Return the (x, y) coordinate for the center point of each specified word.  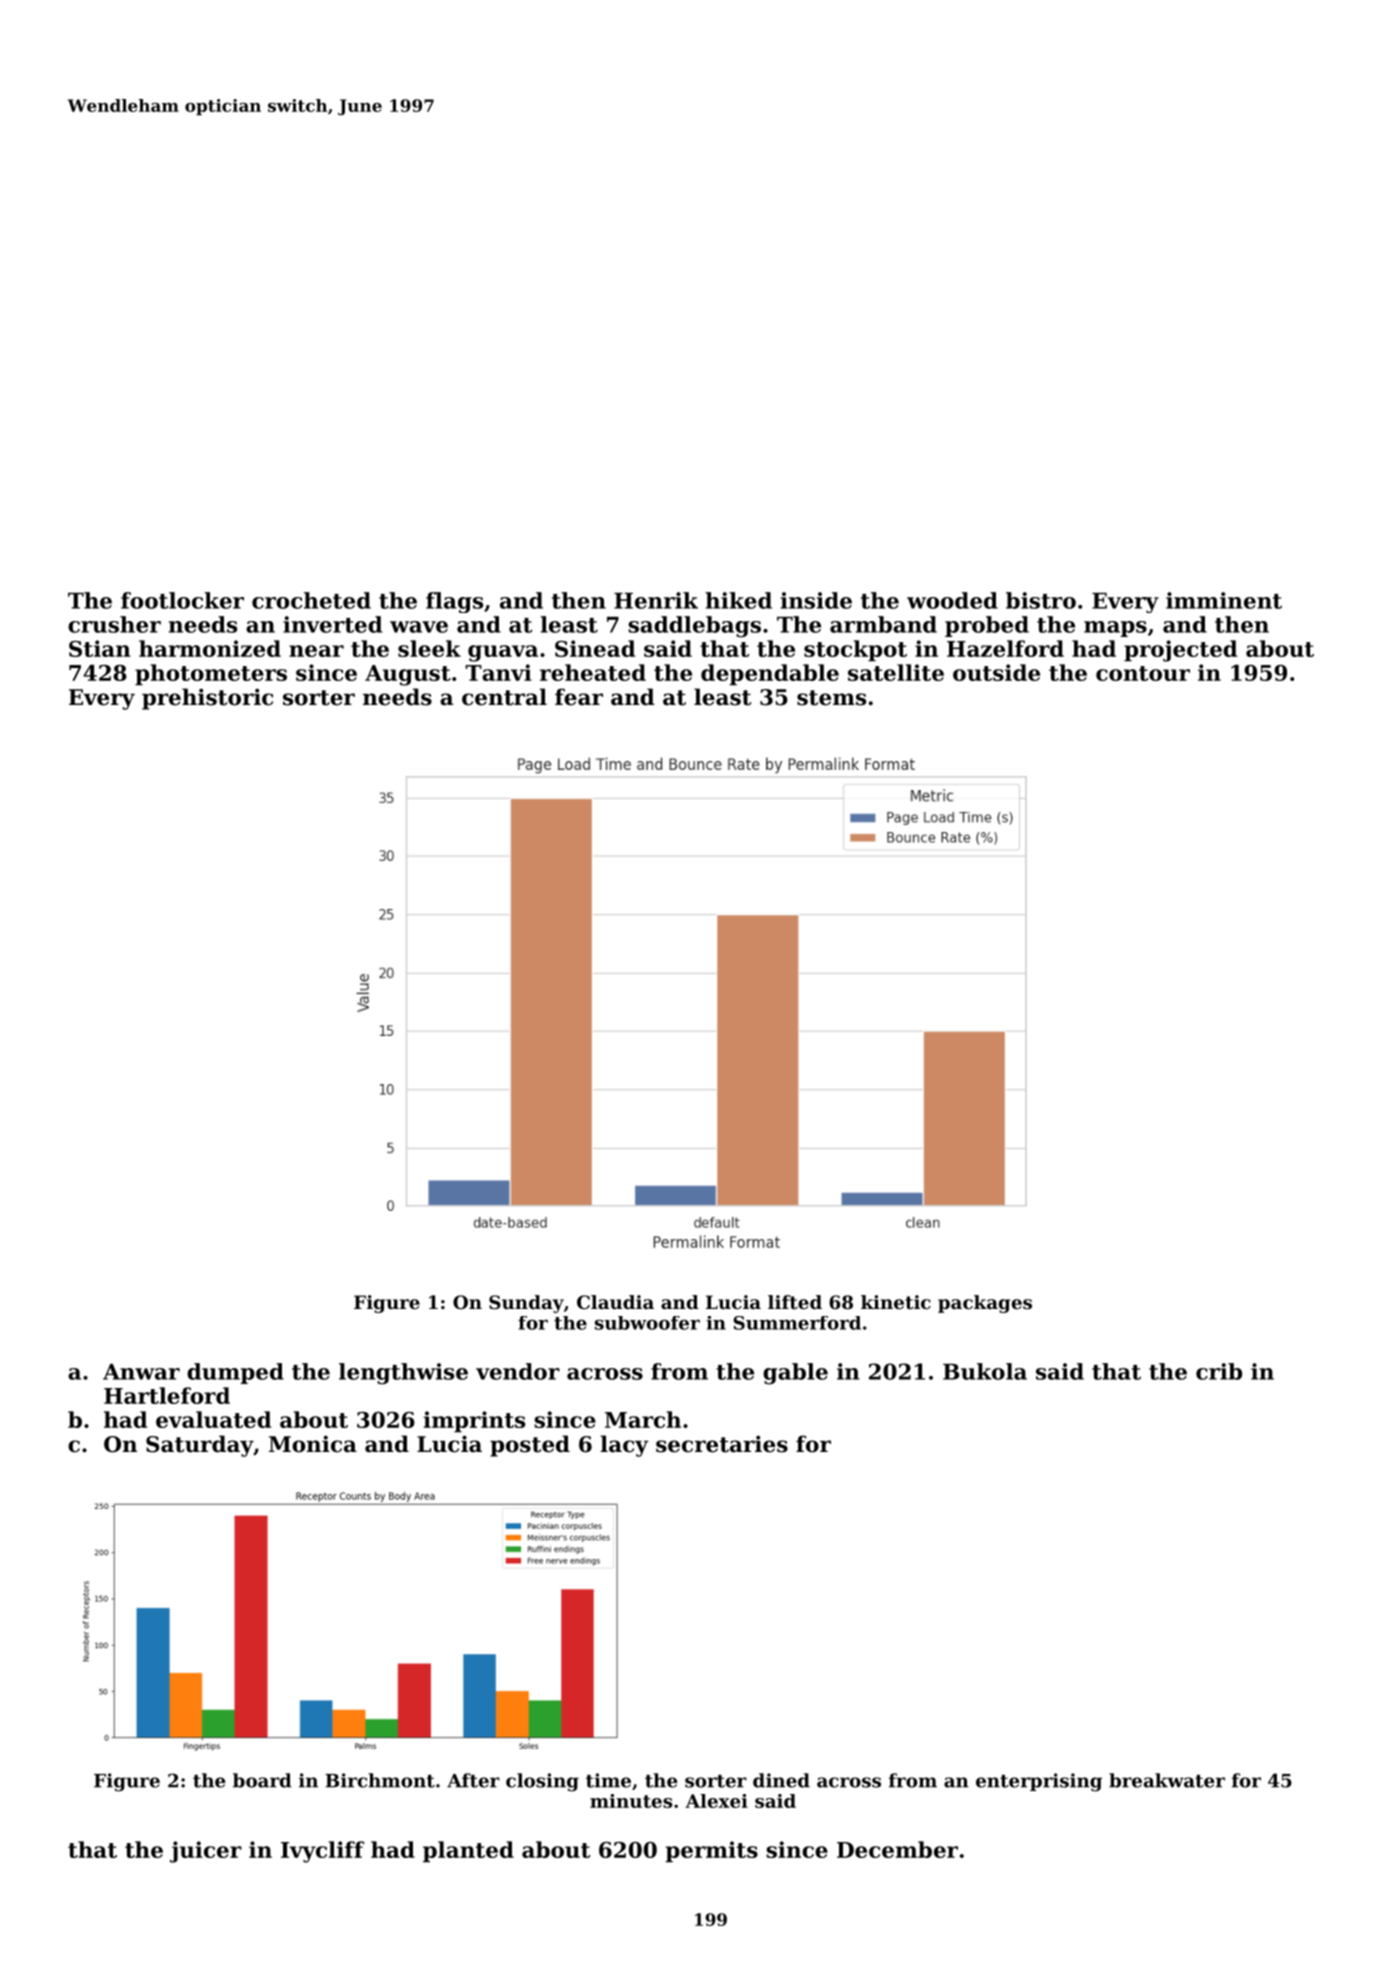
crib (1219, 1371)
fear (579, 697)
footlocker (182, 600)
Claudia (615, 1302)
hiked (738, 600)
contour (1143, 673)
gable (795, 1374)
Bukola (985, 1371)
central (504, 697)
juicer (206, 1852)
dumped (235, 1373)
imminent (1224, 600)
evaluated (213, 1419)
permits (711, 1851)
